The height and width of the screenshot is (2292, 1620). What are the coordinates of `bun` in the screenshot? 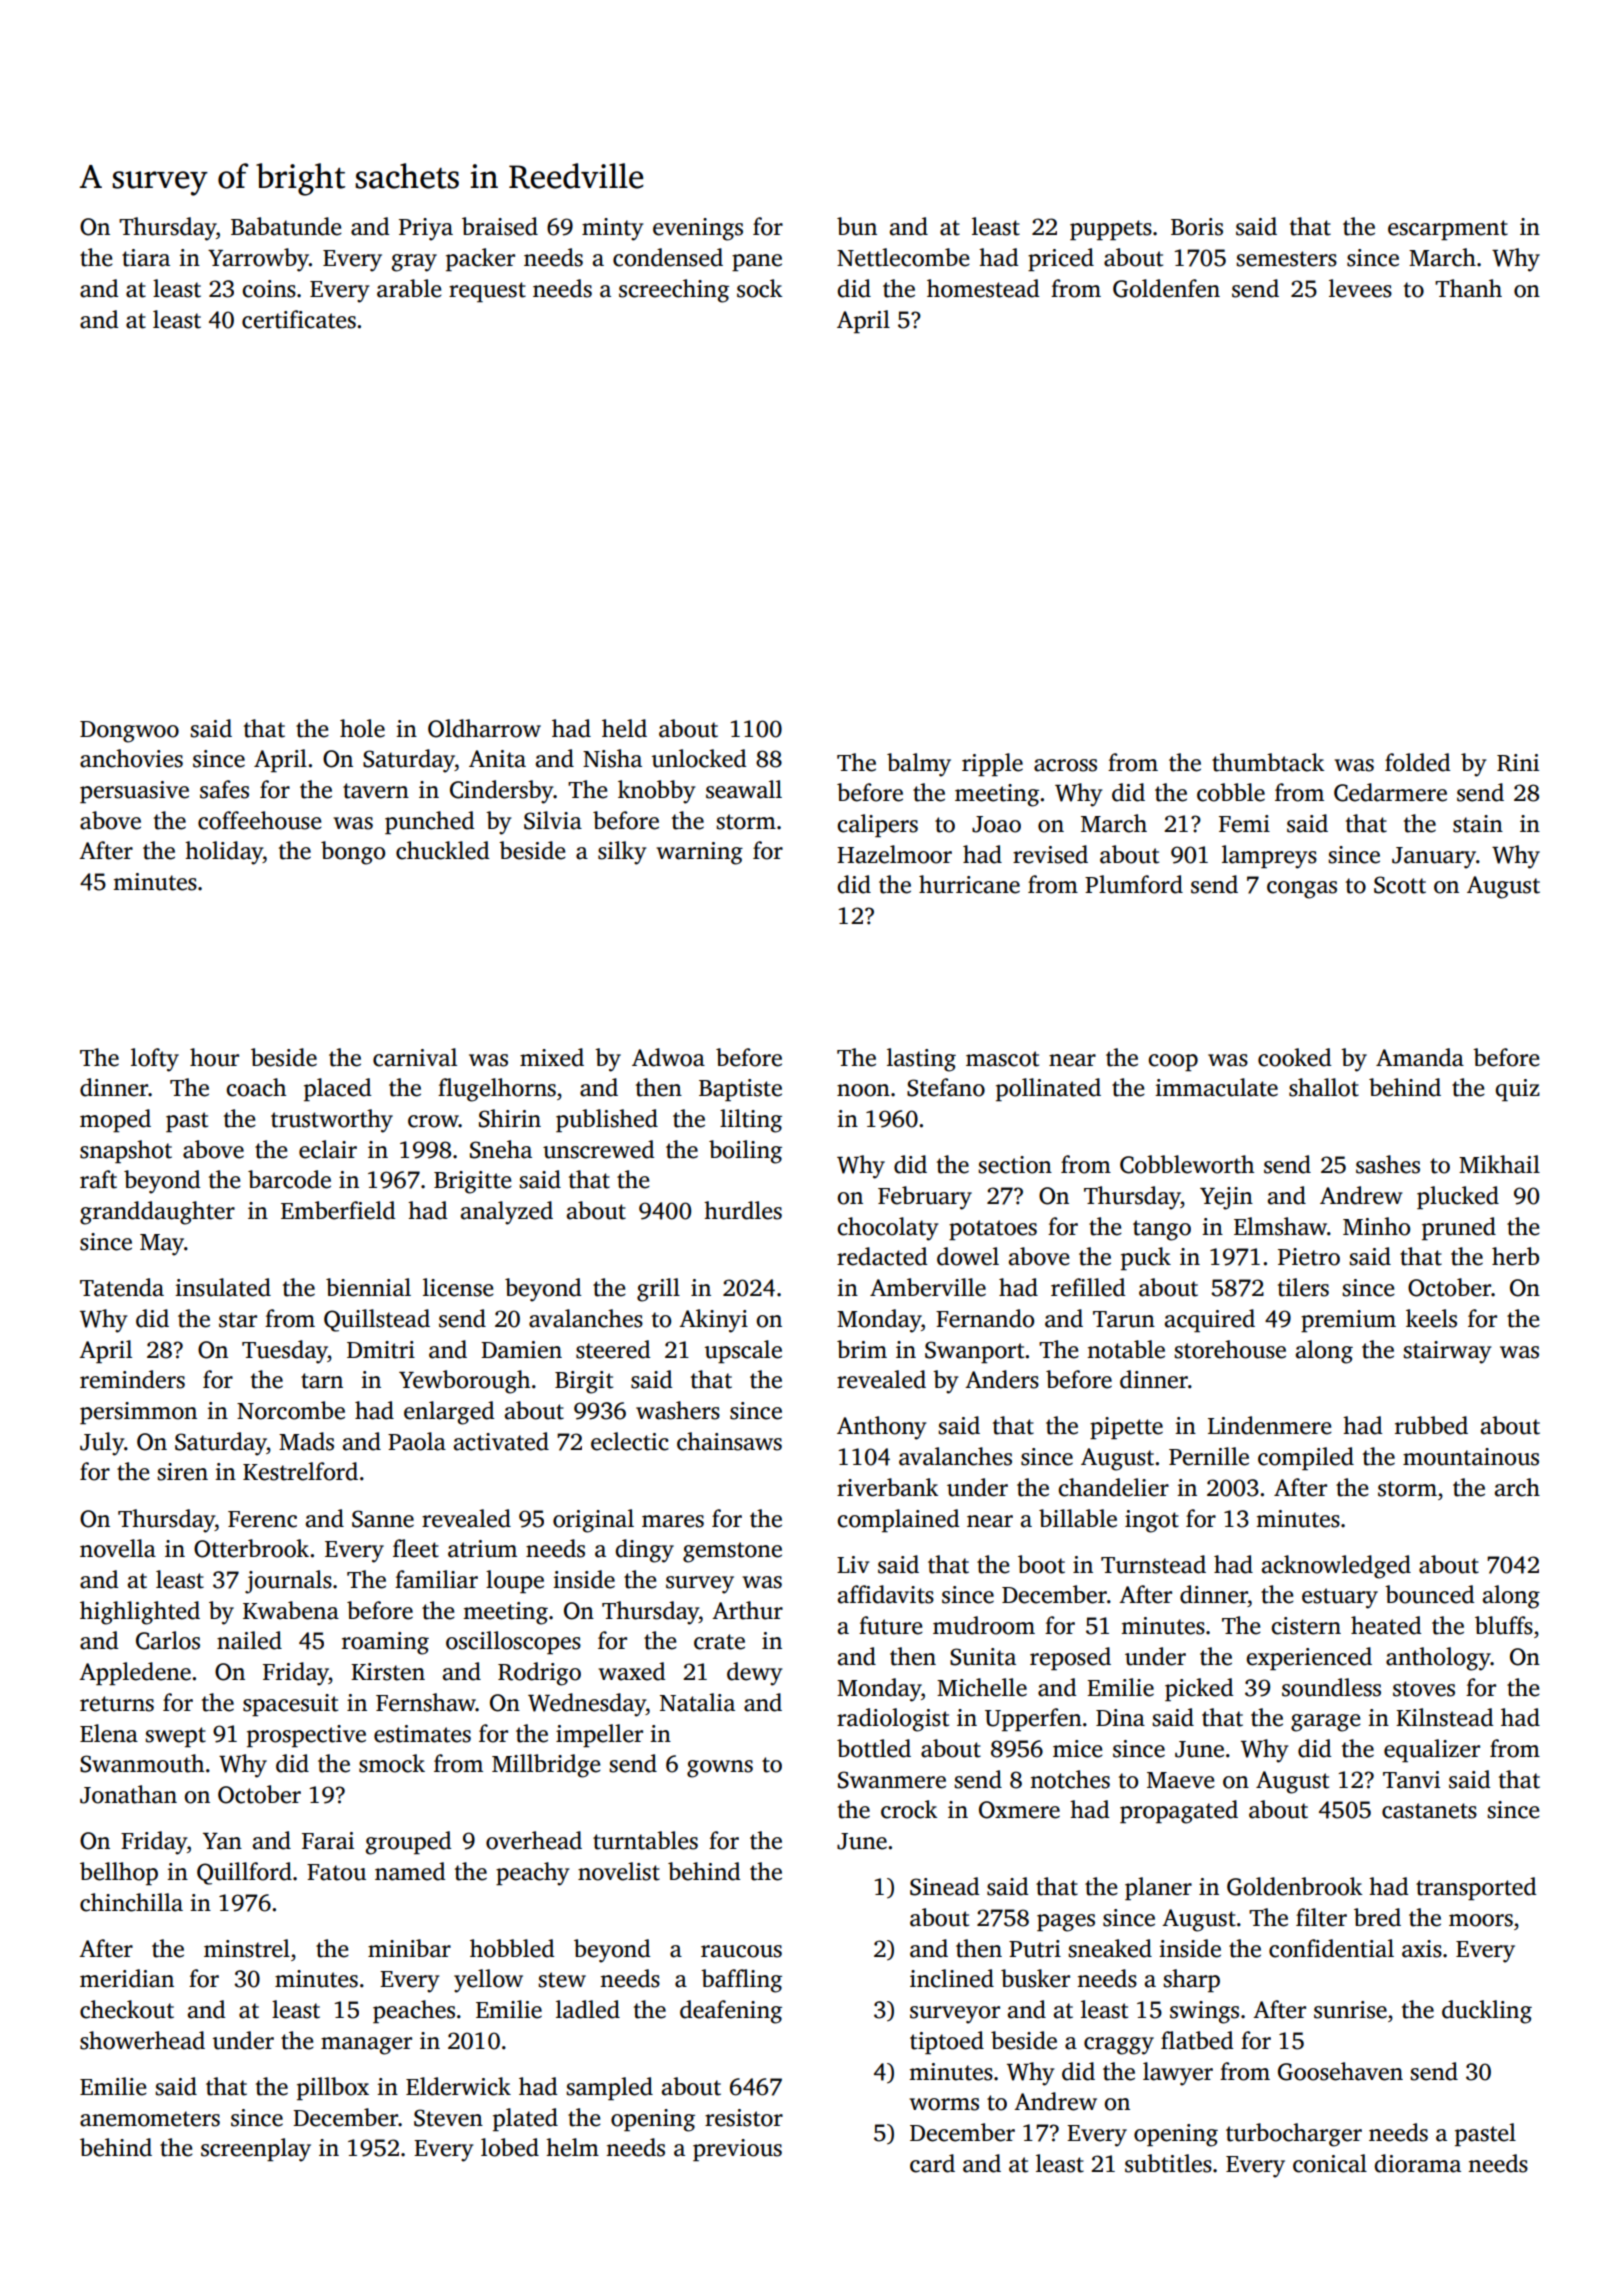 It's located at (857, 226).
